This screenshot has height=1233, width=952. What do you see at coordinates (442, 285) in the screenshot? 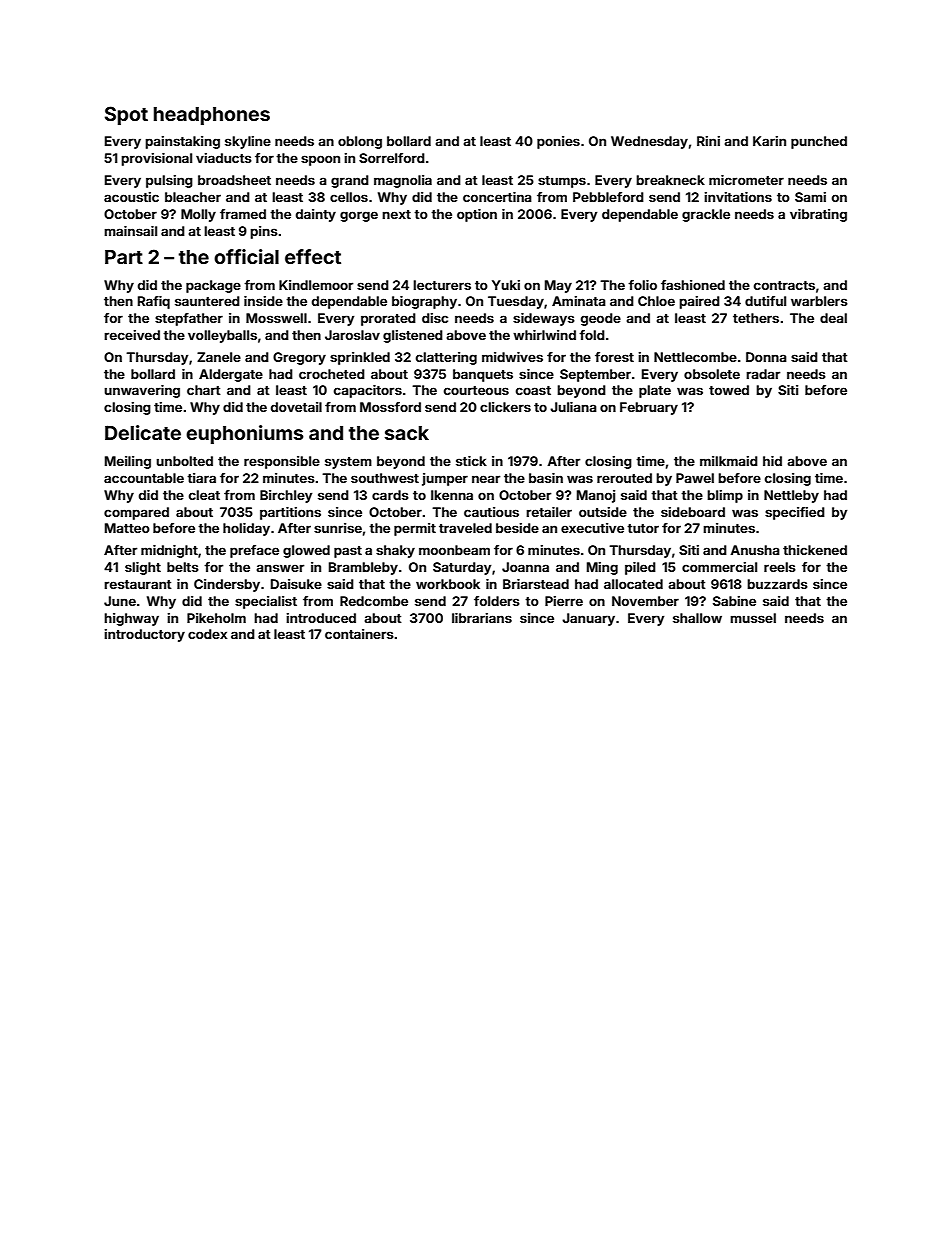
I see `lecturers` at bounding box center [442, 285].
